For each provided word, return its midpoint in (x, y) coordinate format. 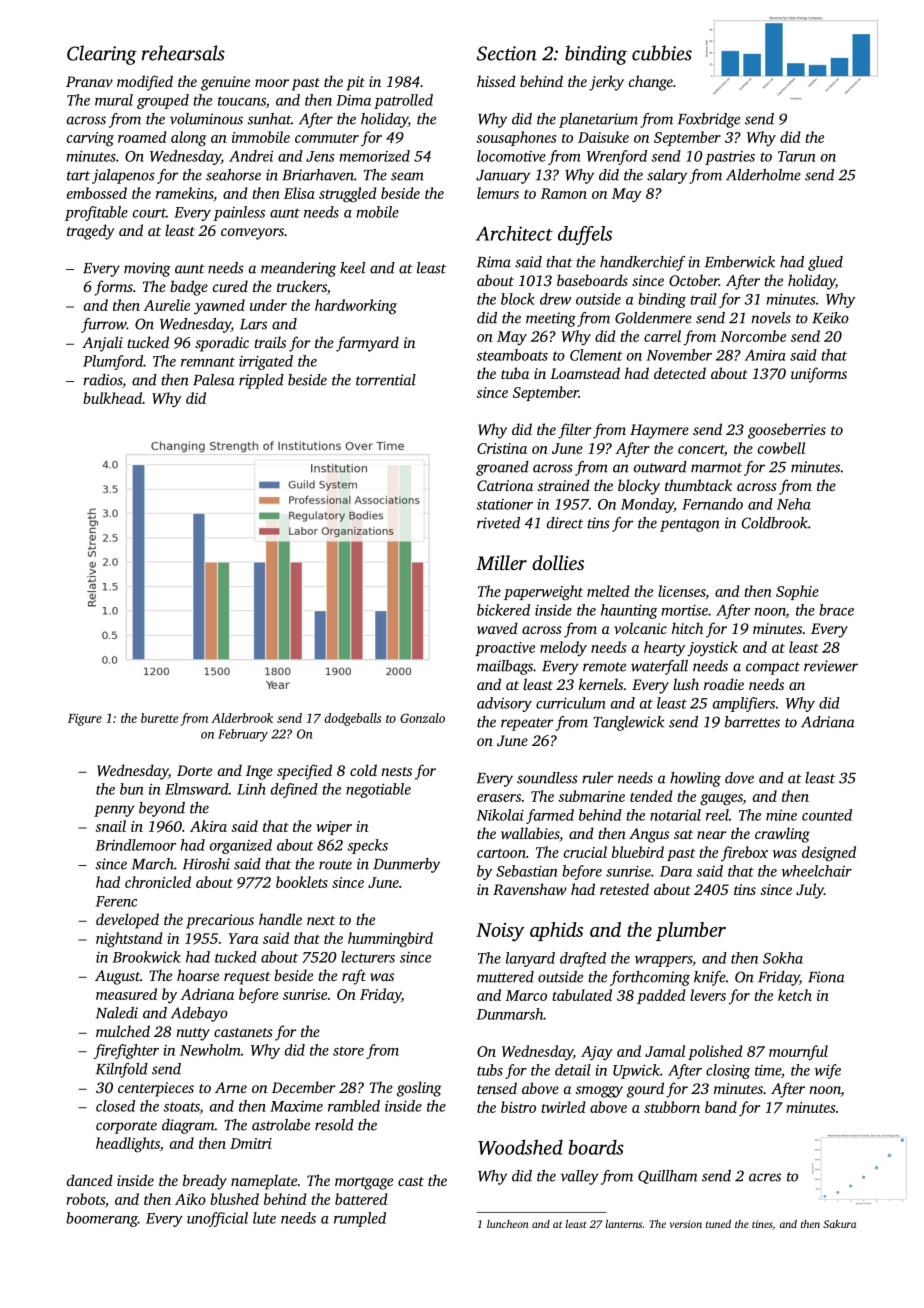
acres (765, 1177)
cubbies (662, 53)
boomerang (102, 1219)
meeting (551, 319)
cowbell (781, 448)
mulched (123, 1031)
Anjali (102, 344)
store (348, 1051)
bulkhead (112, 398)
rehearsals (183, 53)
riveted (498, 523)
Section (507, 53)
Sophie (797, 592)
